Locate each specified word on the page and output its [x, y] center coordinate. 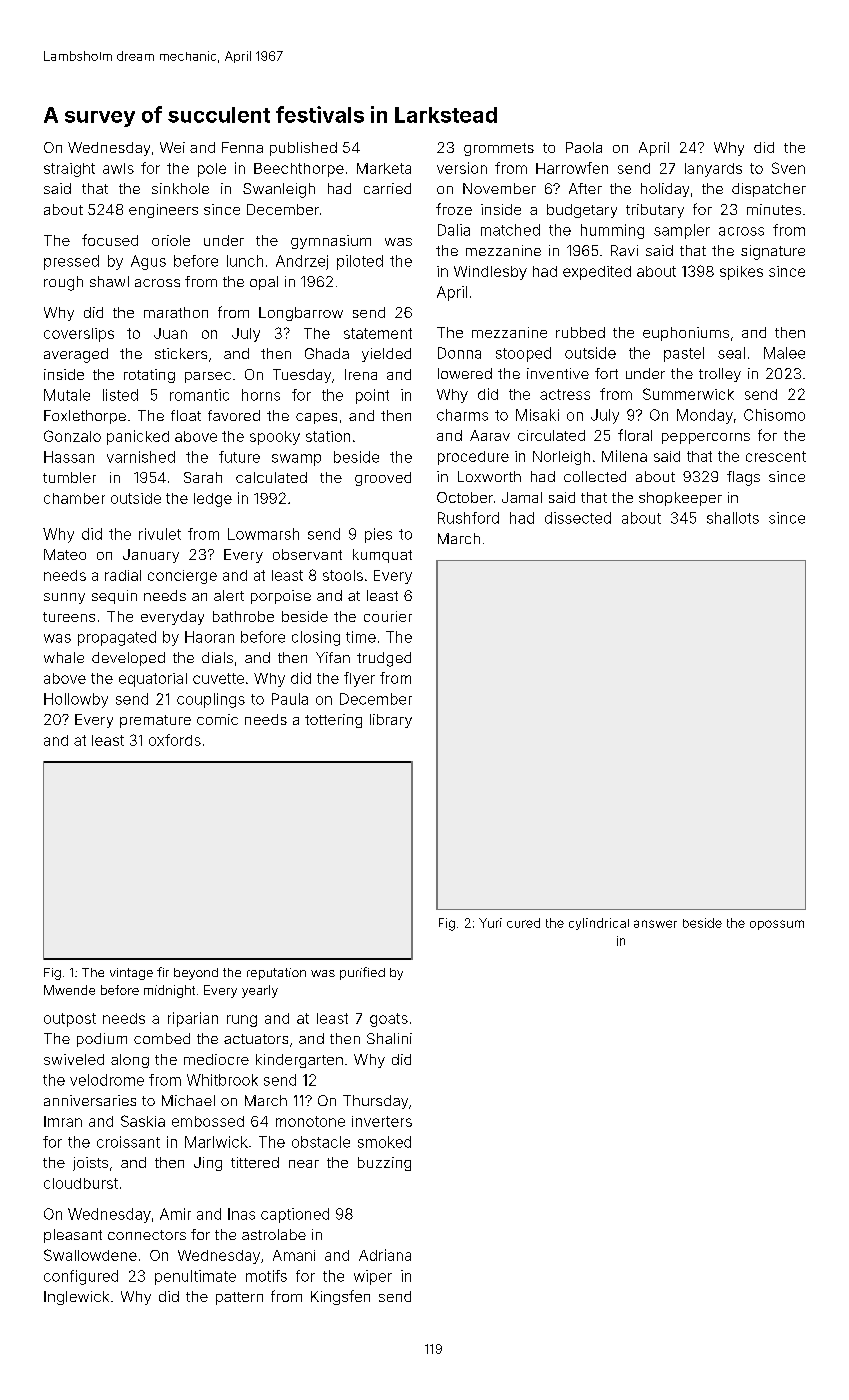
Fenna [242, 147]
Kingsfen [340, 1297]
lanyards [713, 170]
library [391, 721]
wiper [373, 1277]
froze [454, 209]
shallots [733, 518]
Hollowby [76, 700]
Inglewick [76, 1298]
